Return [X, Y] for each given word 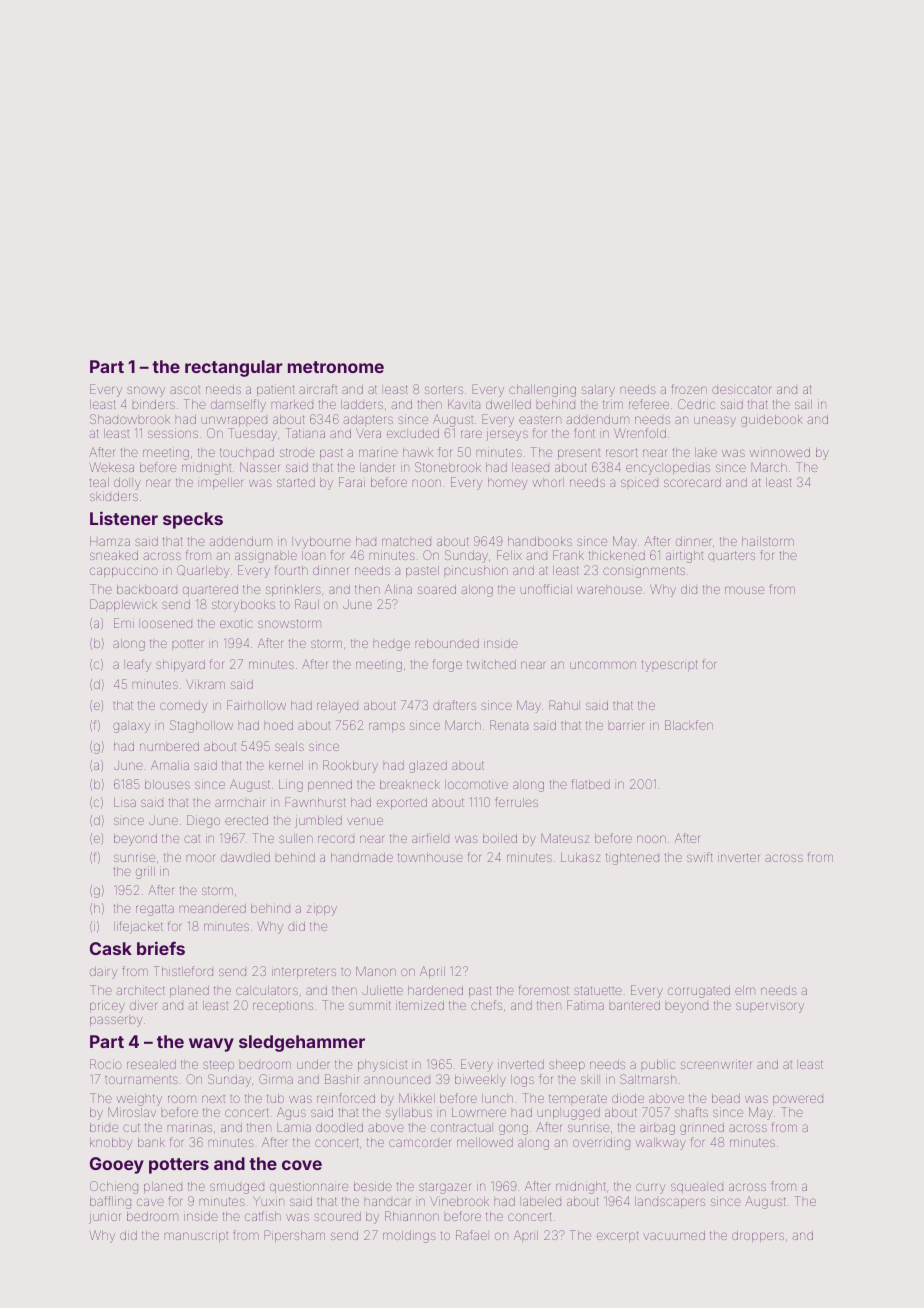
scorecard [692, 482]
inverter [738, 857]
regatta [155, 910]
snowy [146, 391]
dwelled [508, 404]
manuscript [196, 1237]
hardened [435, 990]
